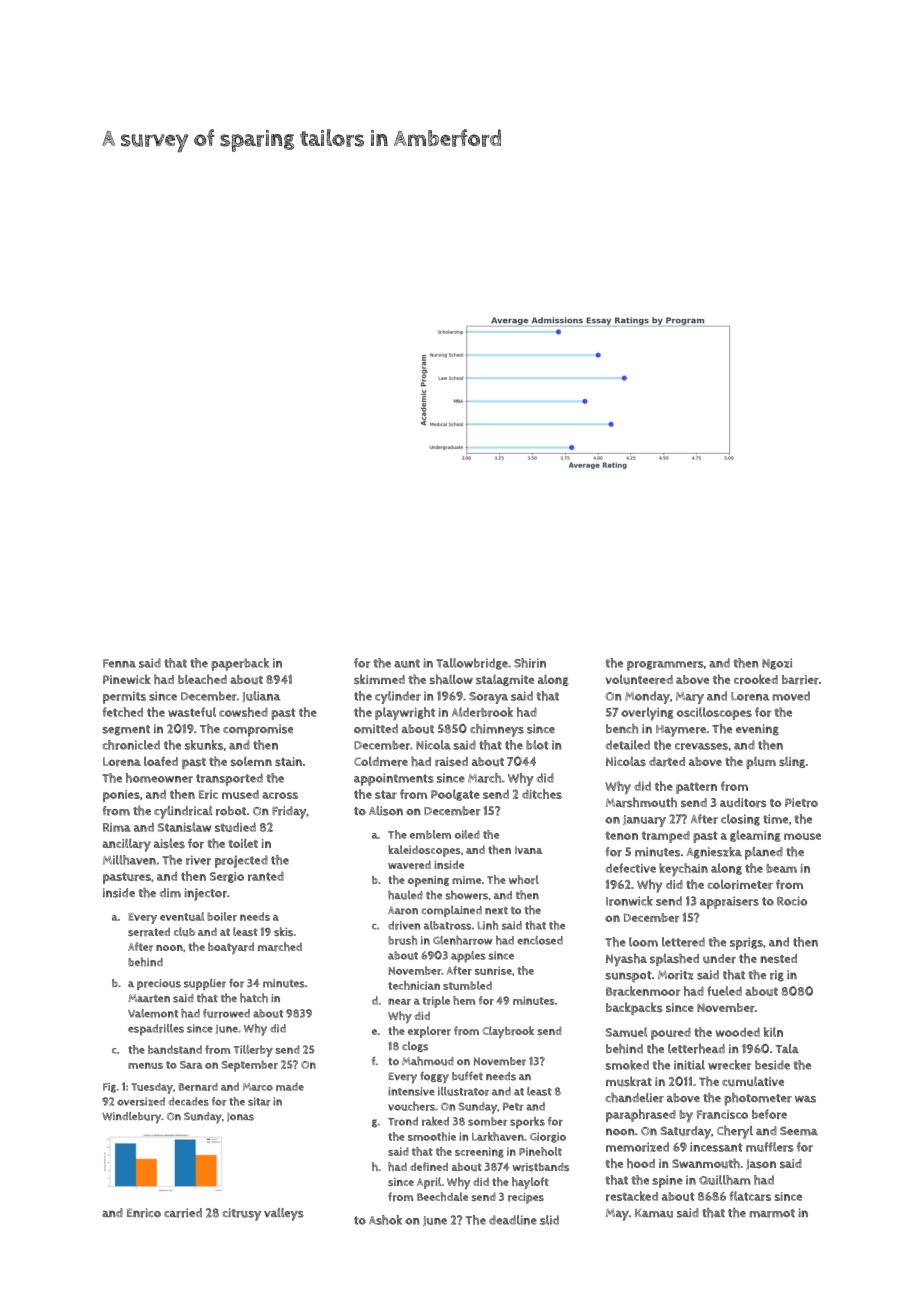  I want to click on citrusy, so click(241, 1214).
